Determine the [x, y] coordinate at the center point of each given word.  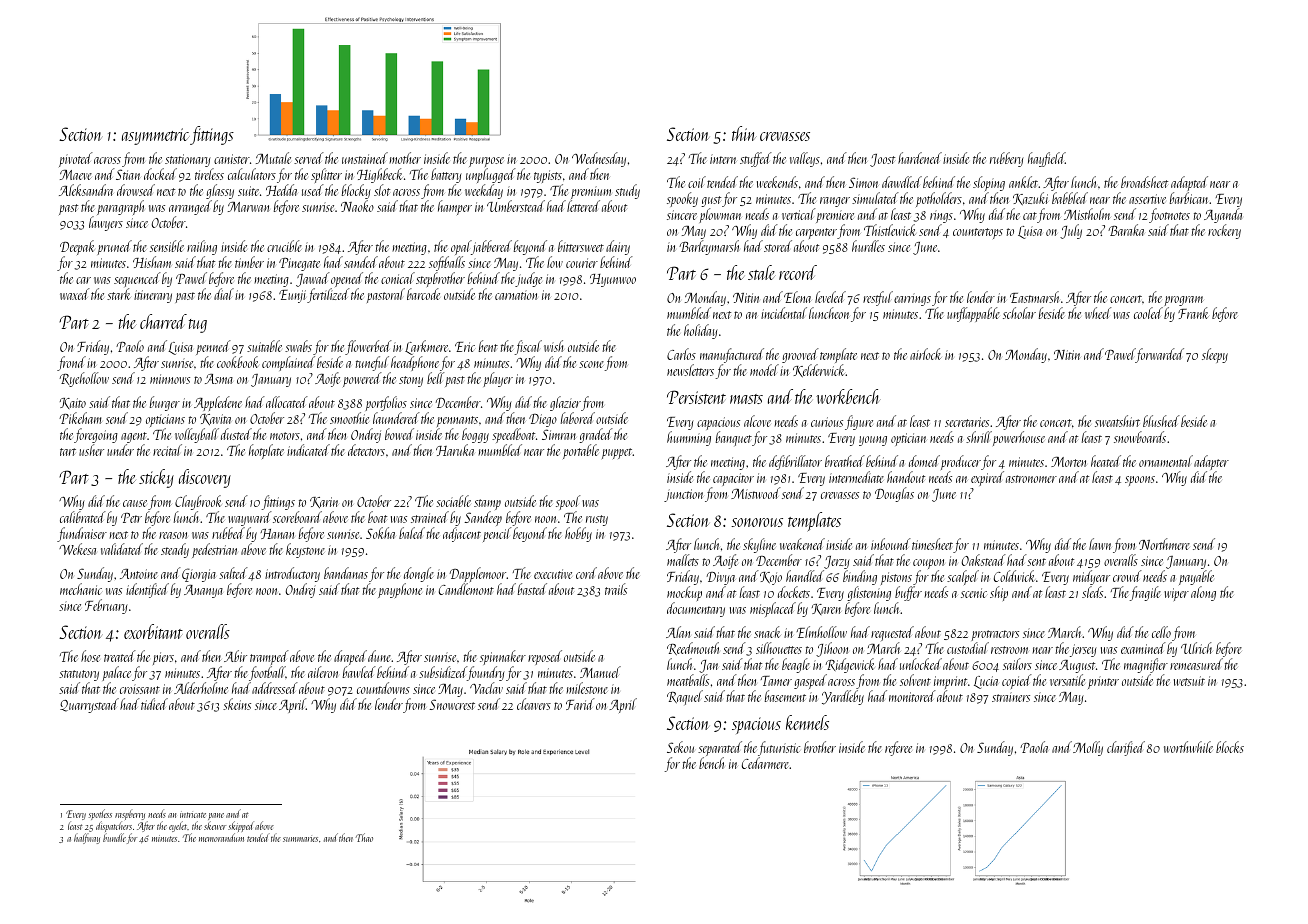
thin [744, 133]
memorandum [221, 837]
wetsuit [1189, 681]
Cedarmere [766, 763]
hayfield [1046, 159]
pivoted [76, 159]
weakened [802, 544]
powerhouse [1019, 438]
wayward [250, 518]
